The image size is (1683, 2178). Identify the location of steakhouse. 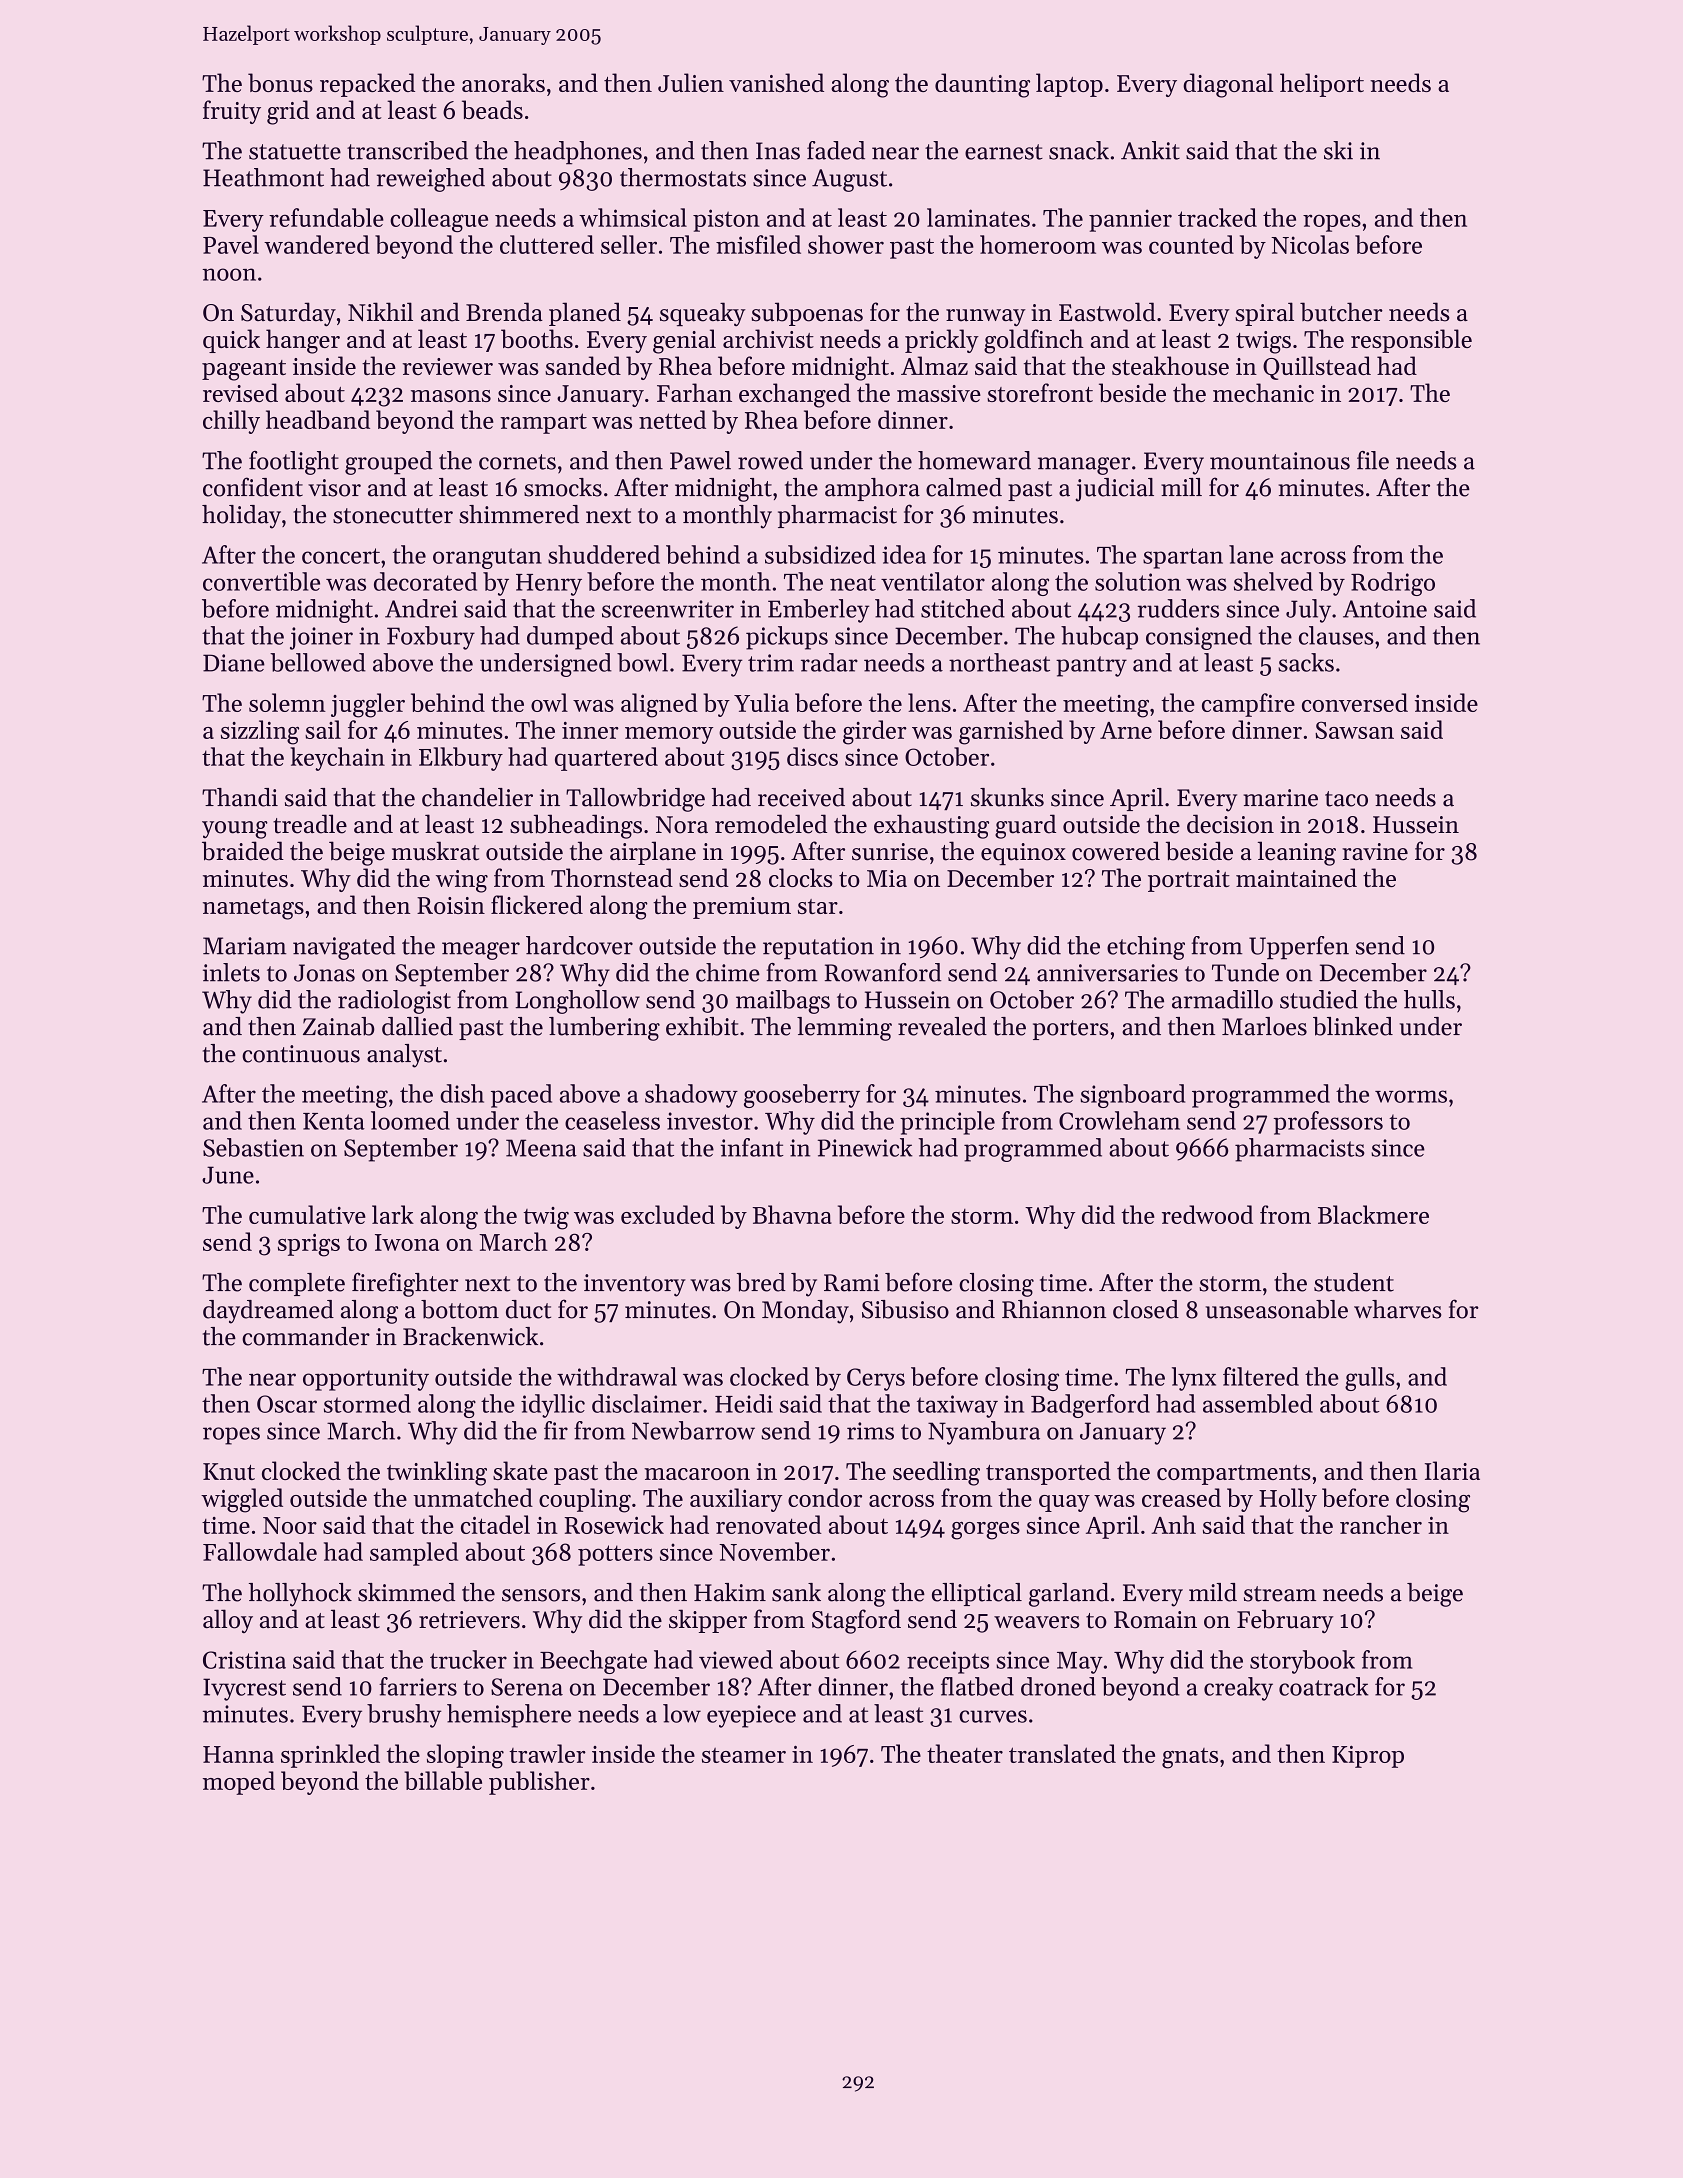
(1170, 365).
